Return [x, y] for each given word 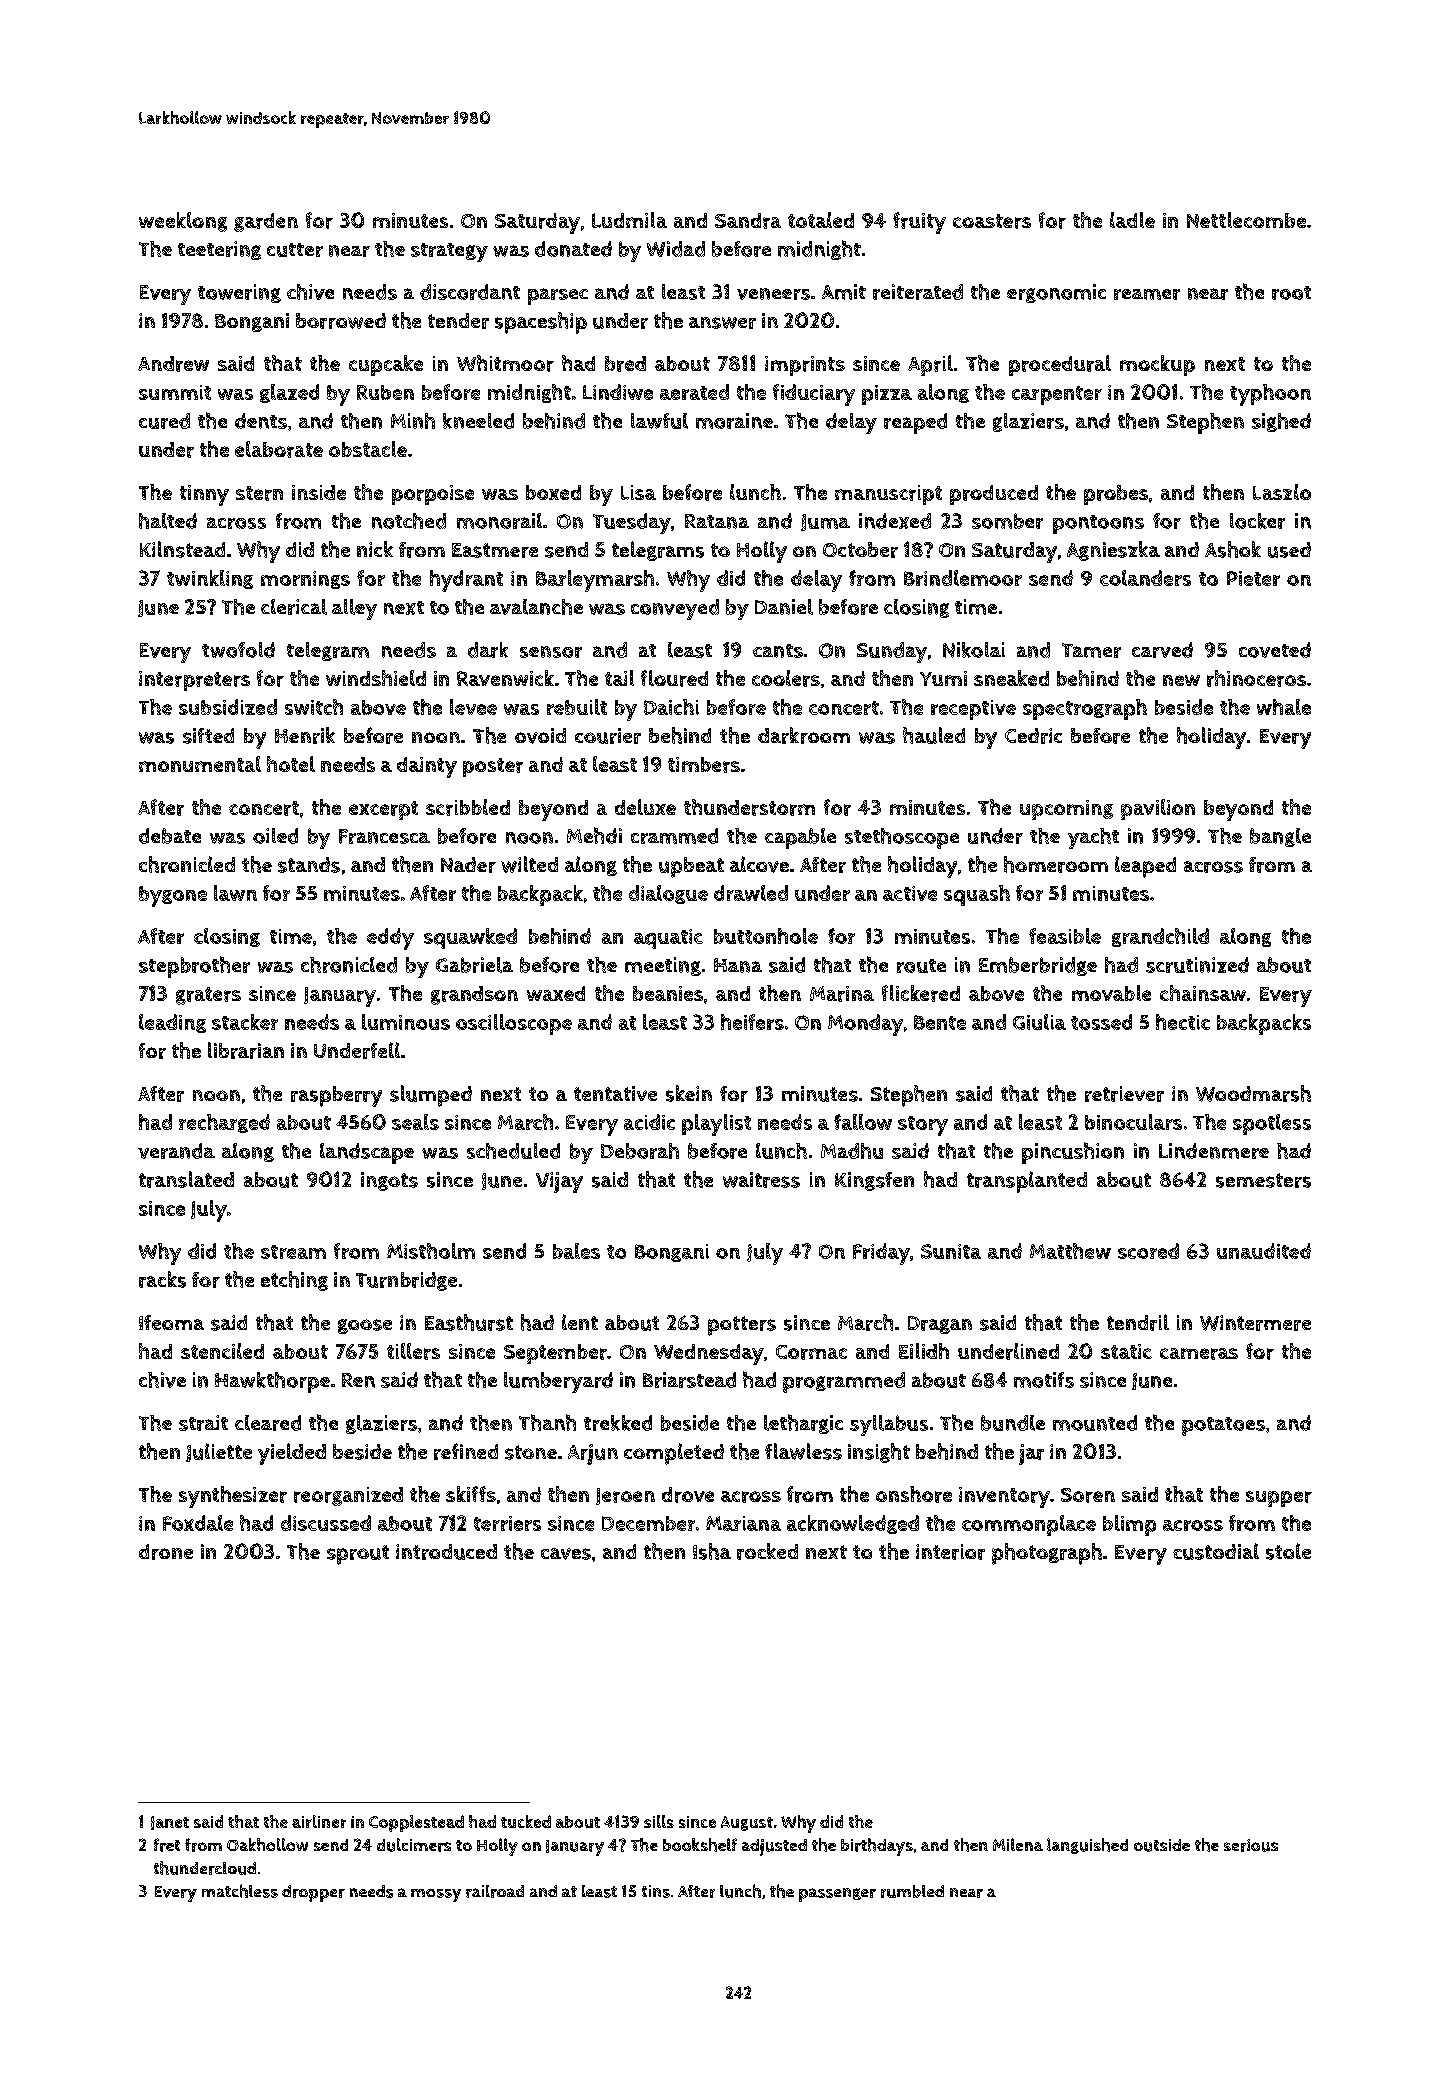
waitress [761, 1180]
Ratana [717, 521]
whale [1284, 707]
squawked [470, 938]
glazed [289, 393]
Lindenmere [1214, 1151]
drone [166, 1552]
